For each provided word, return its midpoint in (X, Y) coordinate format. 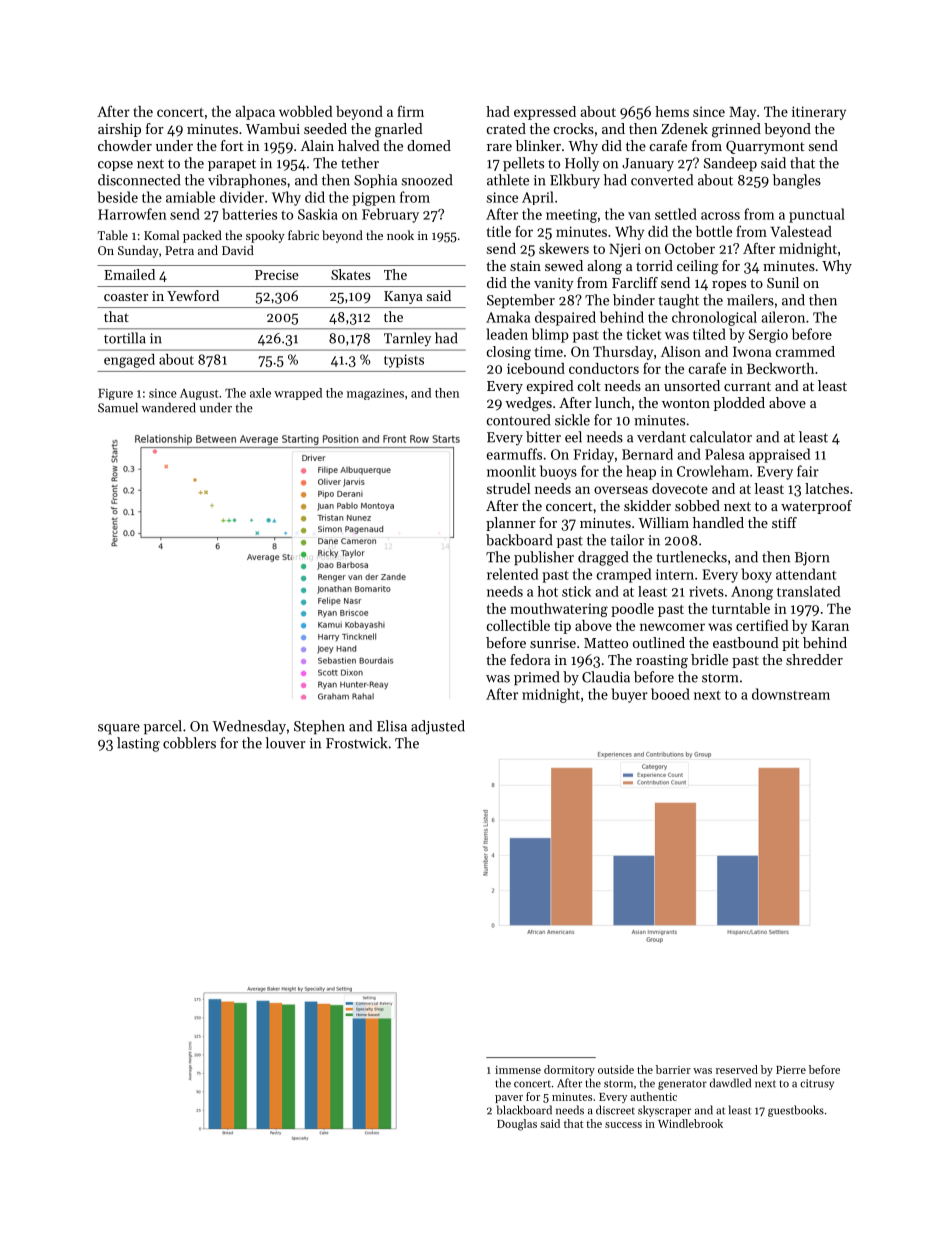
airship (119, 130)
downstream (791, 694)
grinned (736, 130)
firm (410, 111)
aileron (783, 317)
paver (509, 1099)
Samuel (118, 407)
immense (518, 1070)
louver (285, 743)
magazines (375, 394)
